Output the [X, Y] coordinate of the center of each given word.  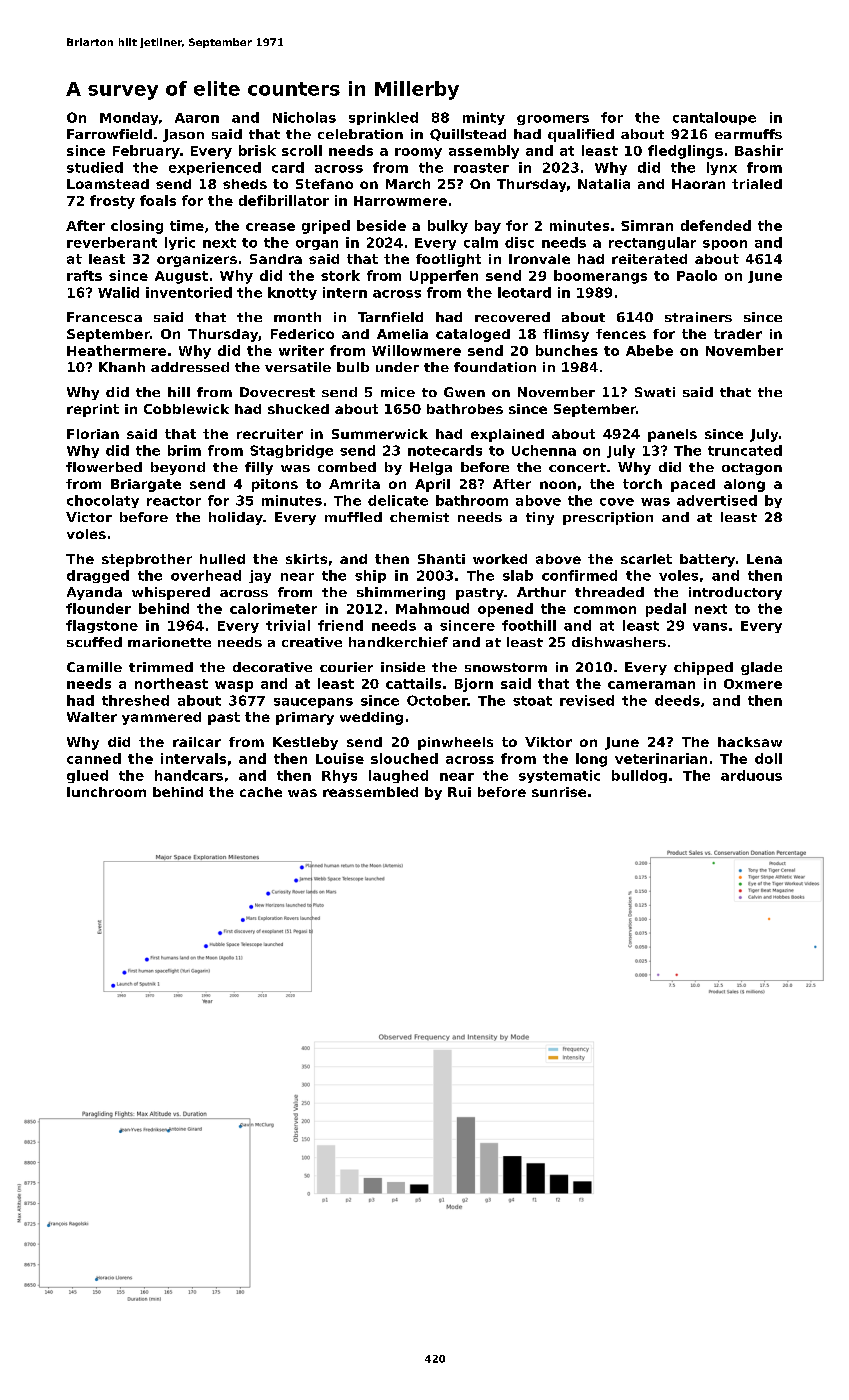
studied [95, 167]
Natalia [604, 184]
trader [738, 334]
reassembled [370, 792]
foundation [495, 367]
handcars [189, 775]
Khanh [122, 367]
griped [326, 227]
